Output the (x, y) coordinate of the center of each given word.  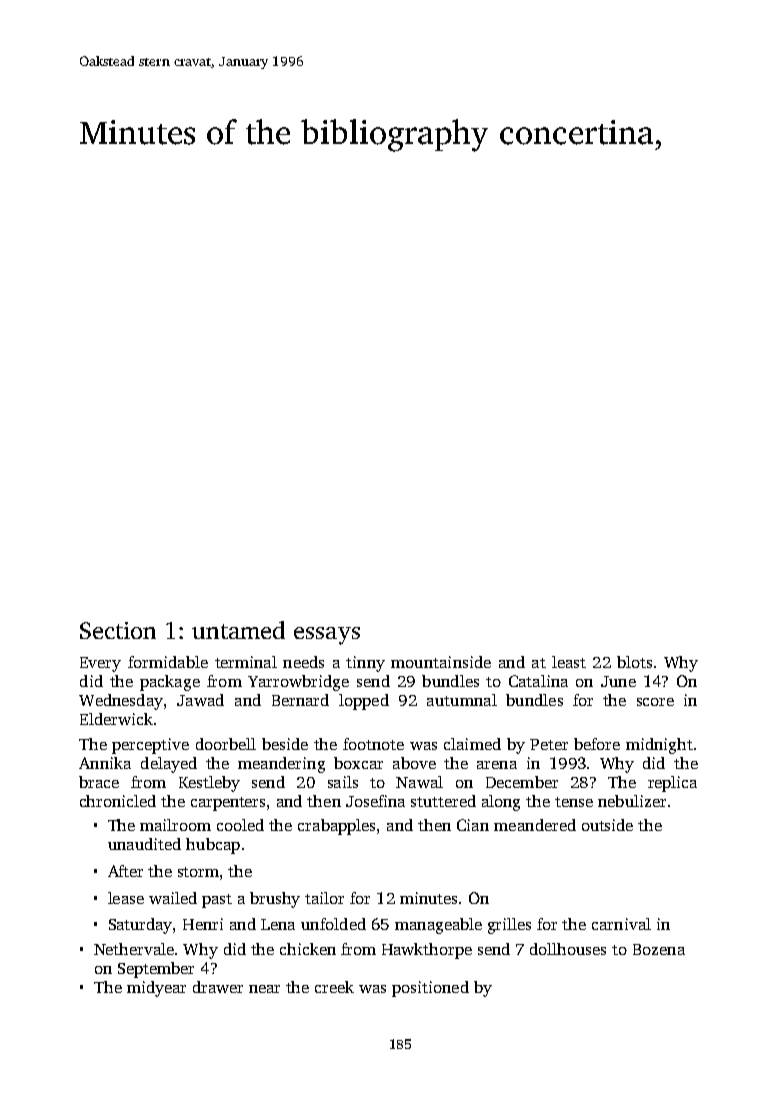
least (569, 662)
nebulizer (632, 801)
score (655, 702)
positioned (430, 989)
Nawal (419, 782)
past (217, 901)
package (170, 683)
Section (118, 630)
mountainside (441, 662)
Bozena (659, 949)
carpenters (228, 804)
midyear (156, 989)
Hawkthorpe (427, 951)
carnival (621, 924)
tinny (365, 664)
